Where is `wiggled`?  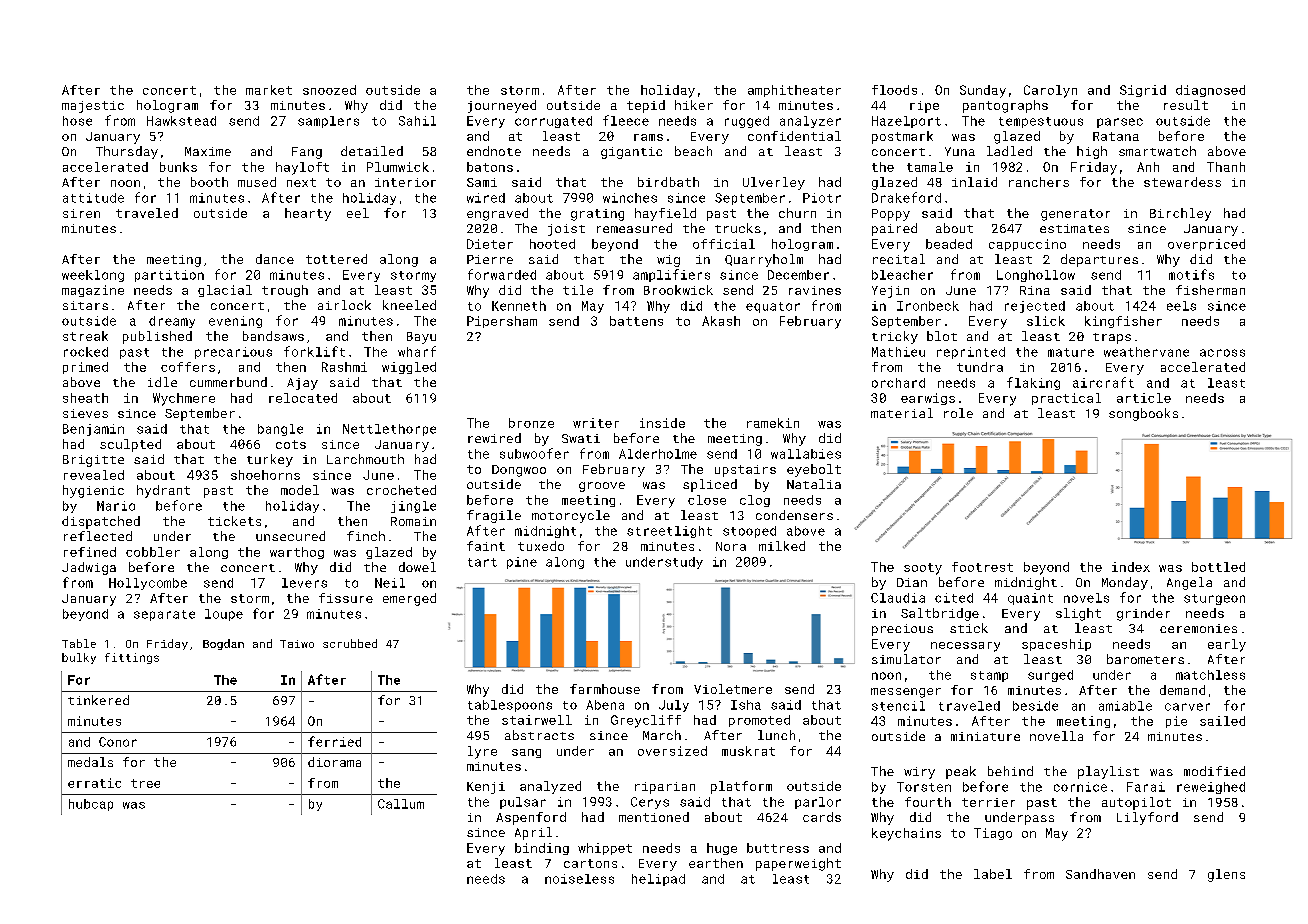 wiggled is located at coordinates (409, 368).
